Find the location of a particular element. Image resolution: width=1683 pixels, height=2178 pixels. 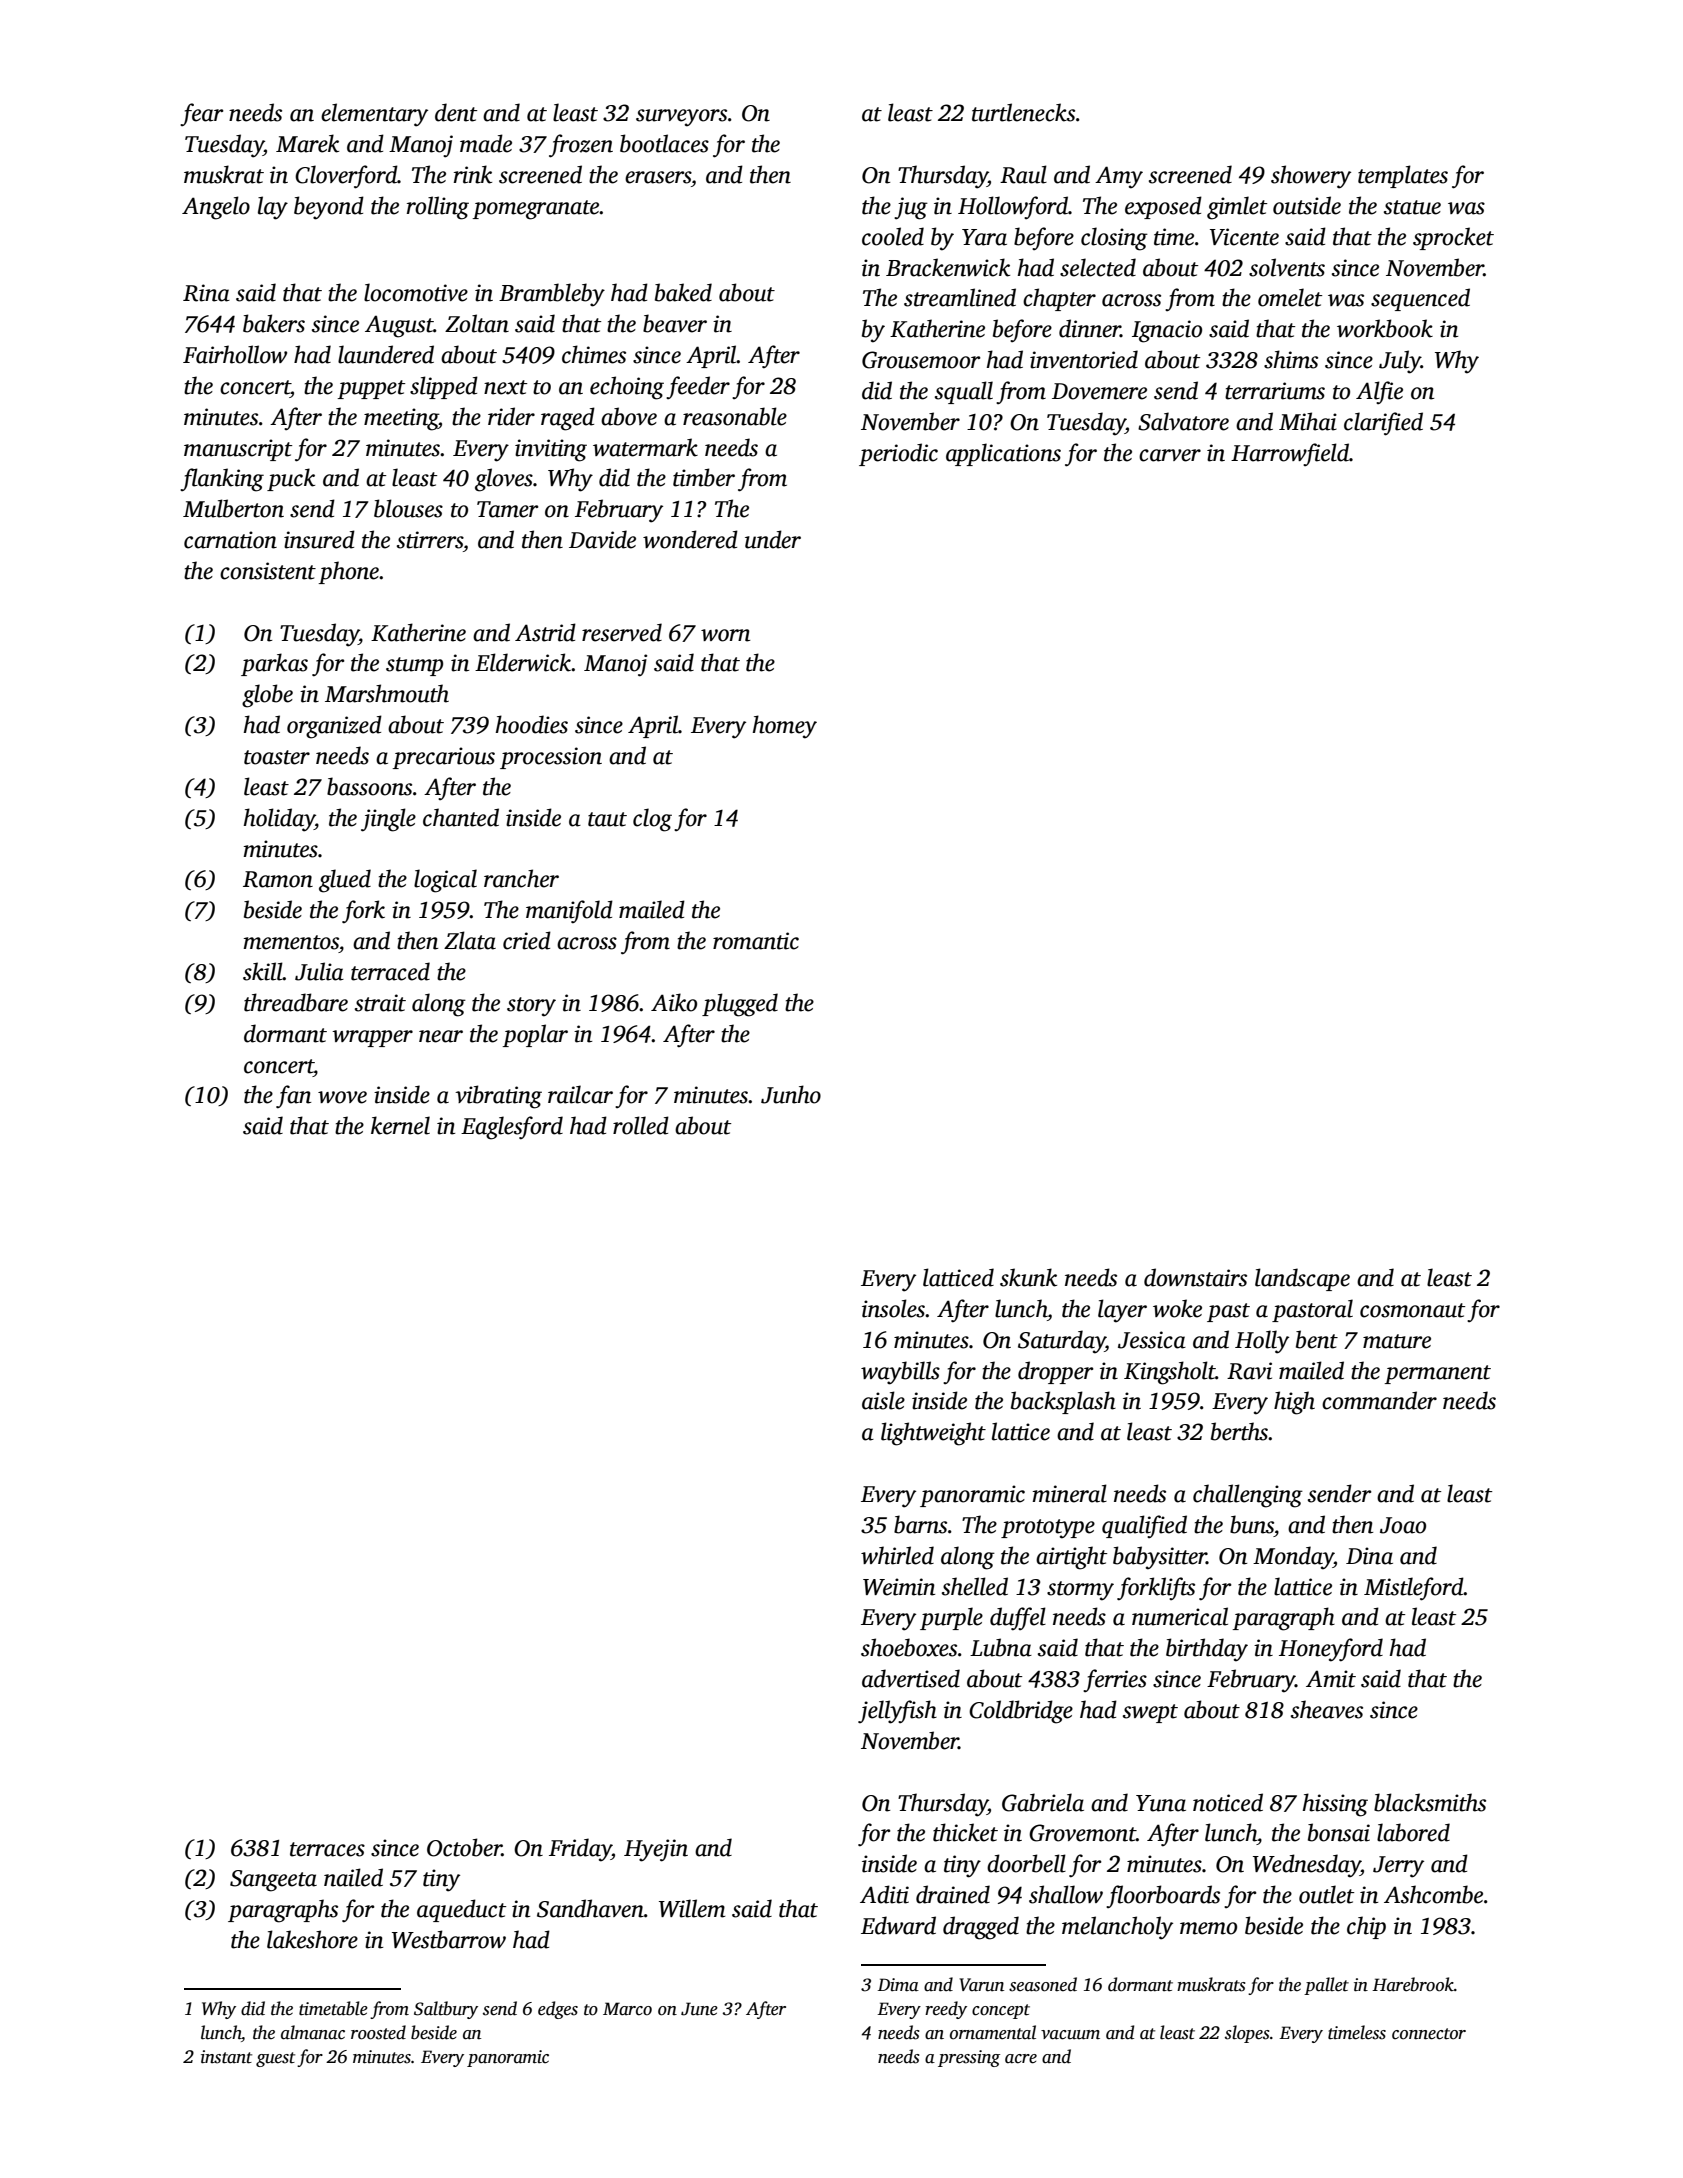

cosmonaut is located at coordinates (1412, 1310).
